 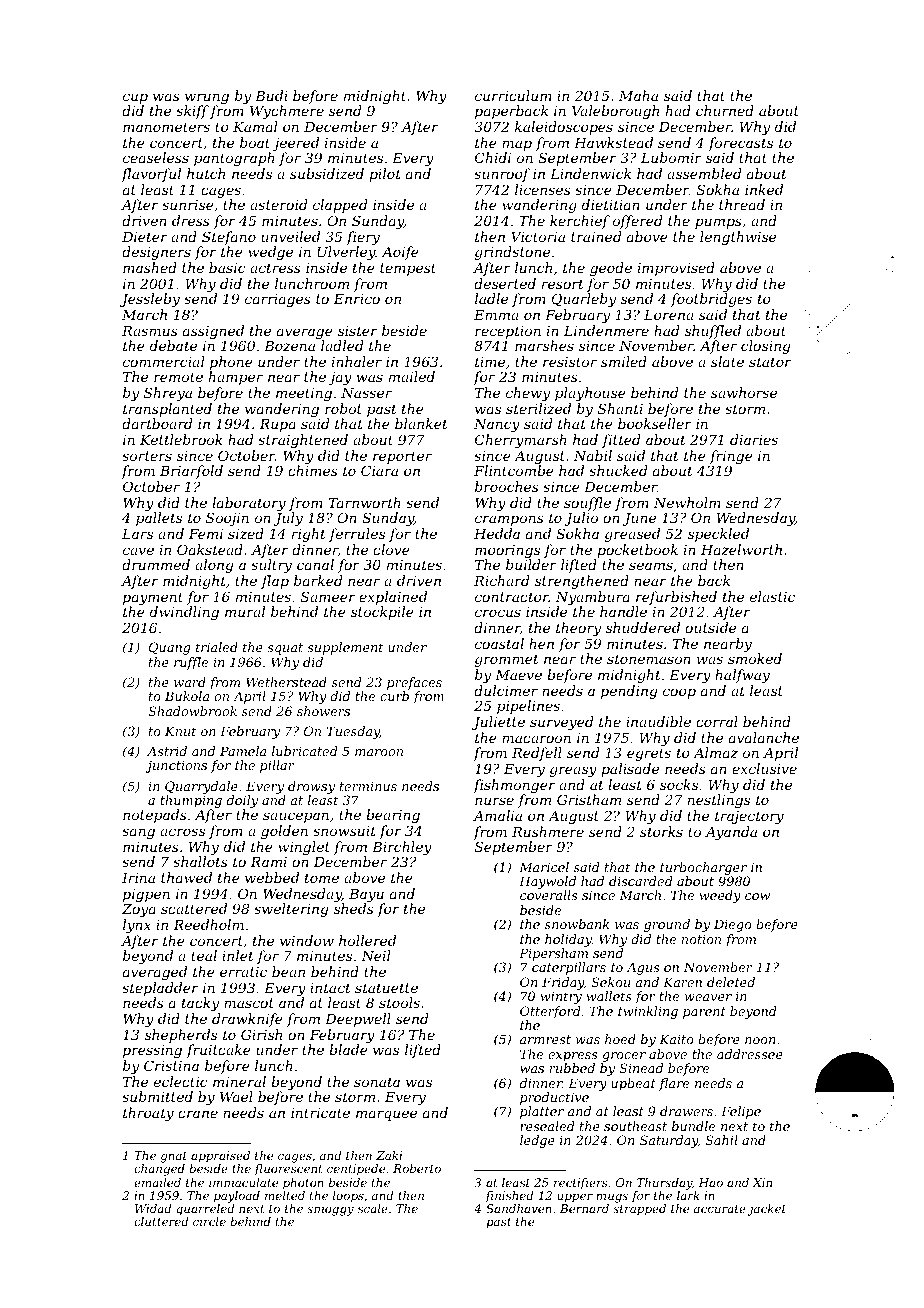 I want to click on Rushmere, so click(x=548, y=831).
